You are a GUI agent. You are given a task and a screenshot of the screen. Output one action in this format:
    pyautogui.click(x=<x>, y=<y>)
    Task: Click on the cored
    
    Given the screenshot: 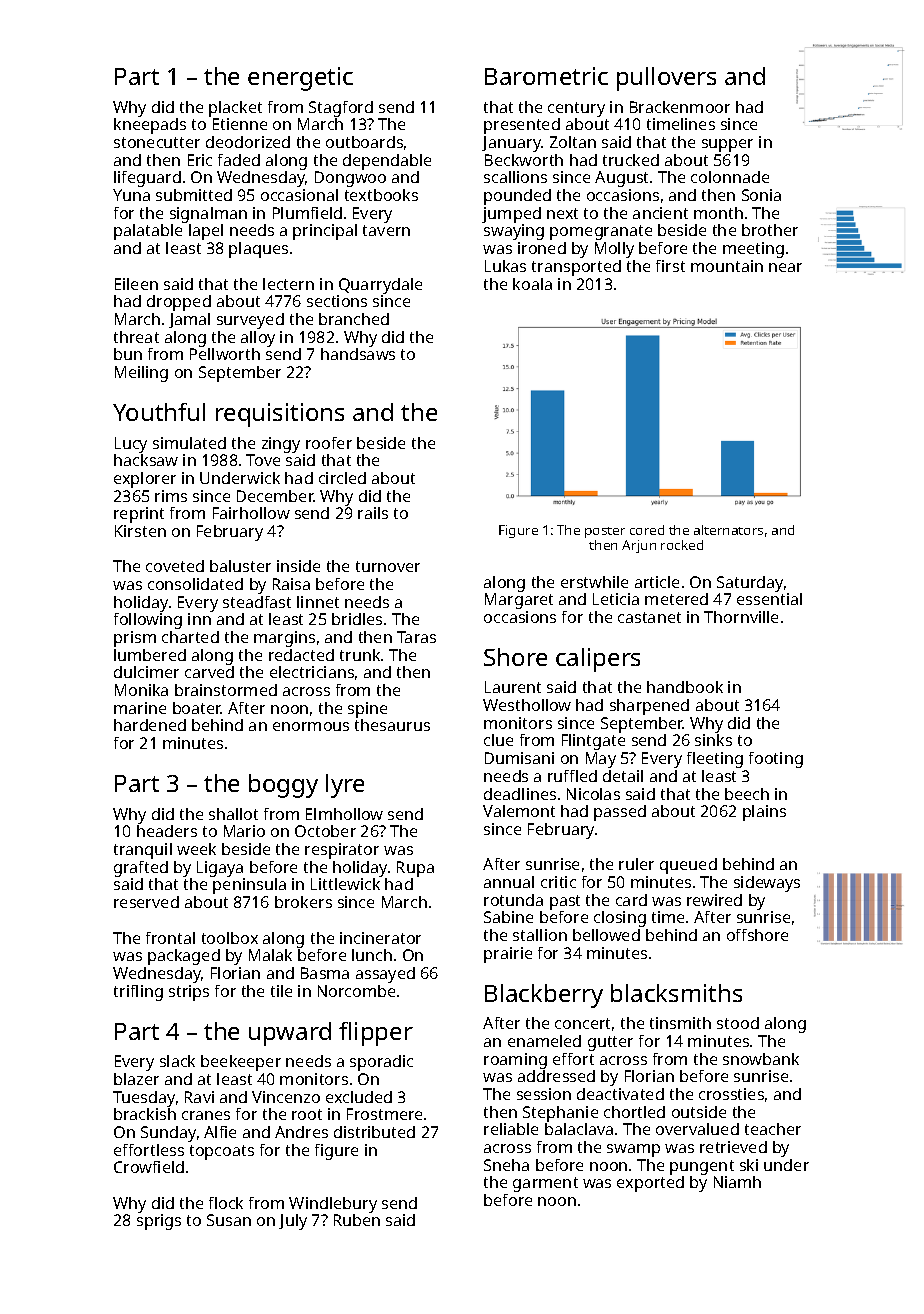 What is the action you would take?
    pyautogui.click(x=647, y=530)
